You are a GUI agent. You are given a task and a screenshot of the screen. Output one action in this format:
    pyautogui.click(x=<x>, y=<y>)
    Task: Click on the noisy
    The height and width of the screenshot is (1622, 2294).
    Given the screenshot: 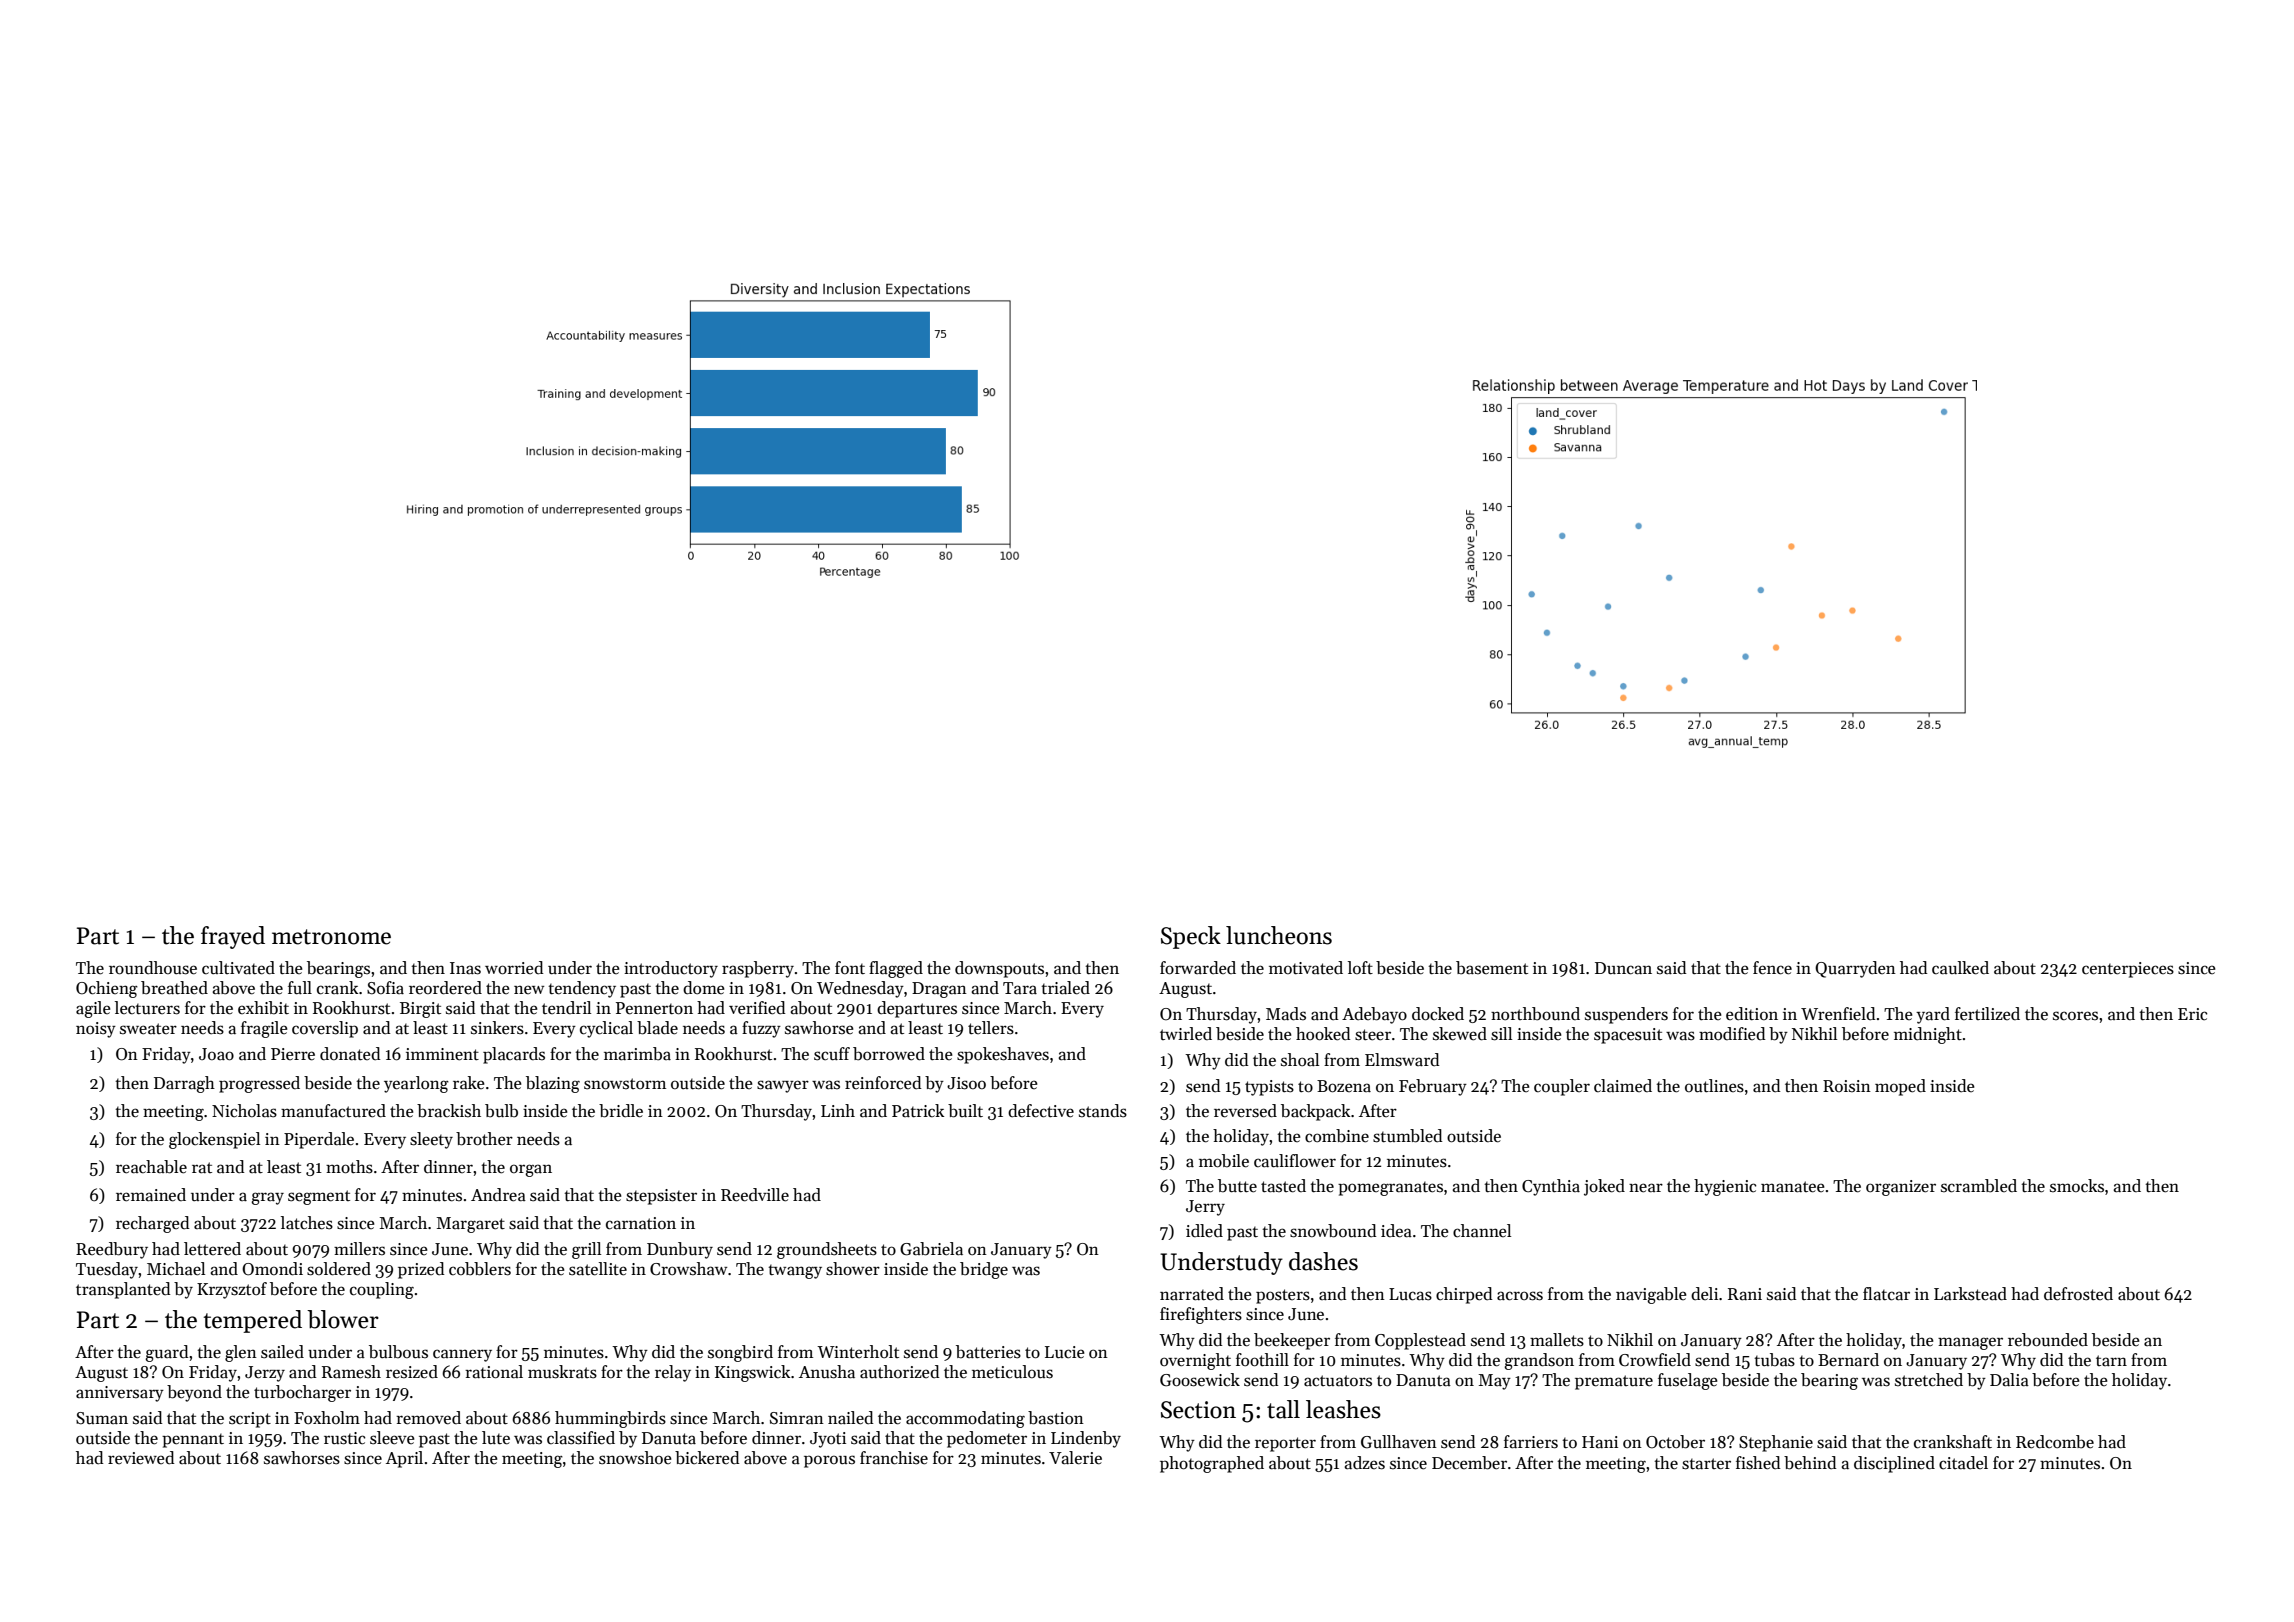 What is the action you would take?
    pyautogui.click(x=96, y=1030)
